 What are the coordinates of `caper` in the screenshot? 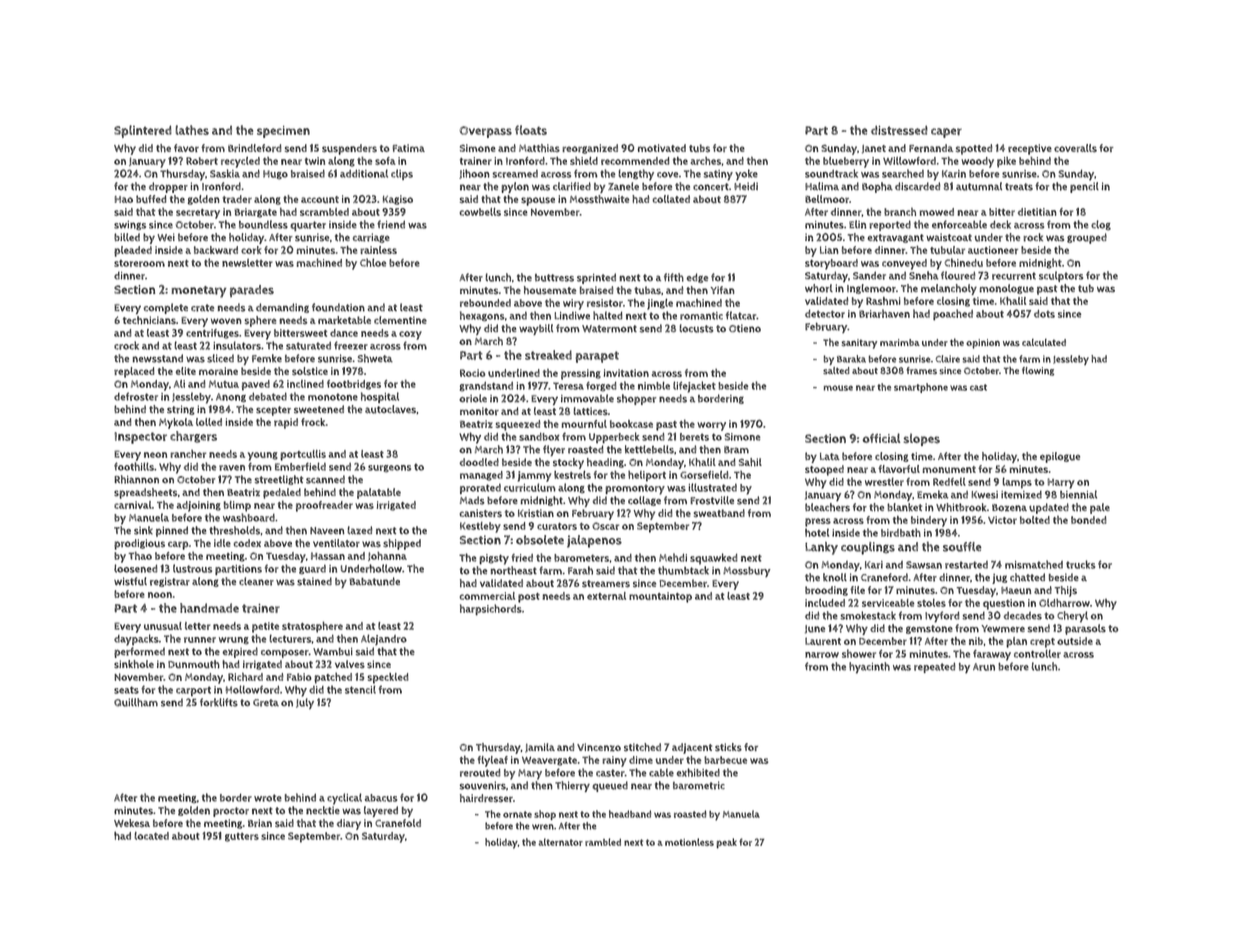 It's located at (946, 133).
